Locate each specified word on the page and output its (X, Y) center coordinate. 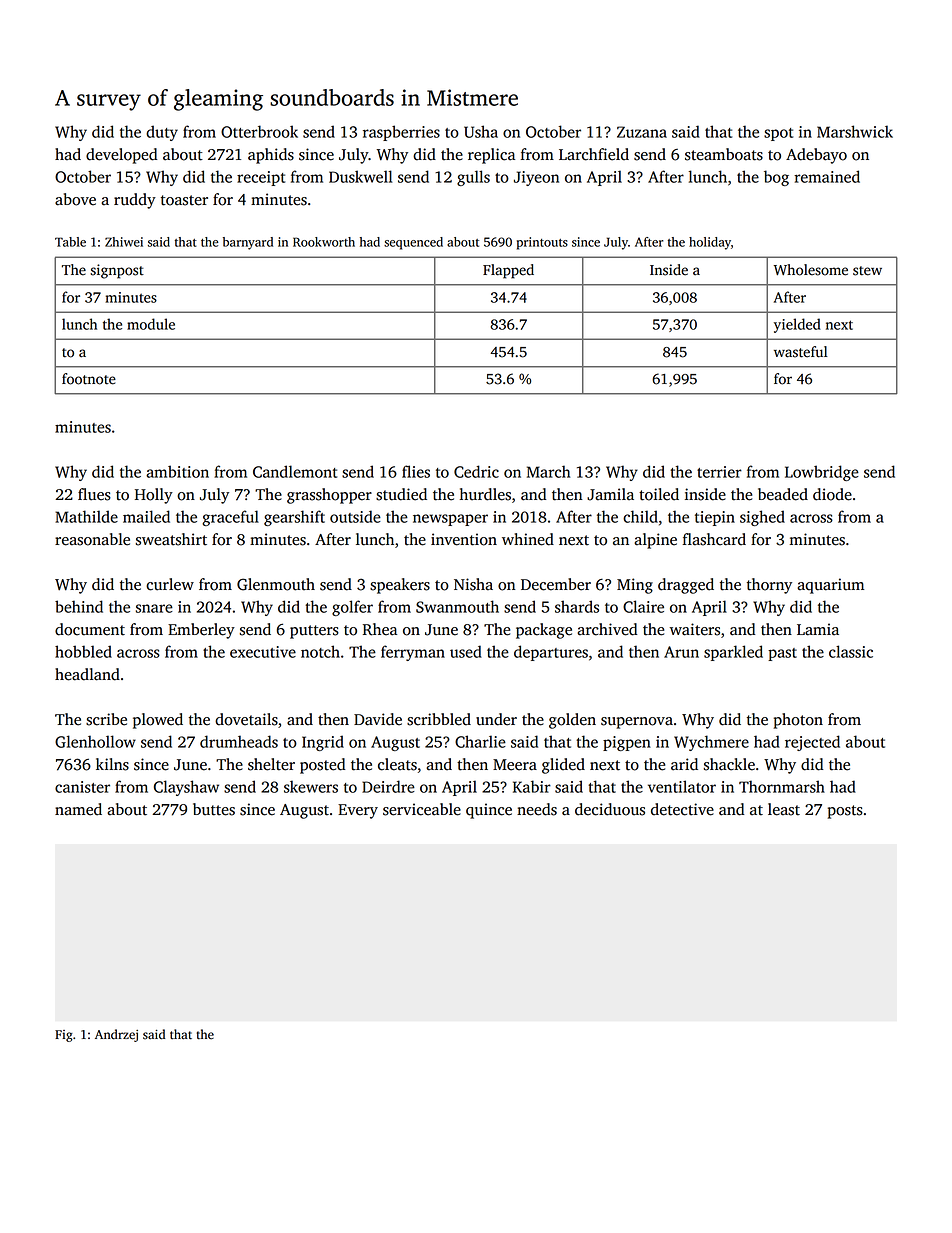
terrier (719, 472)
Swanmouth (457, 606)
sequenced (413, 243)
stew (867, 271)
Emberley (201, 631)
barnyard (248, 243)
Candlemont (295, 471)
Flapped (508, 271)
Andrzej (116, 1035)
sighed (762, 518)
